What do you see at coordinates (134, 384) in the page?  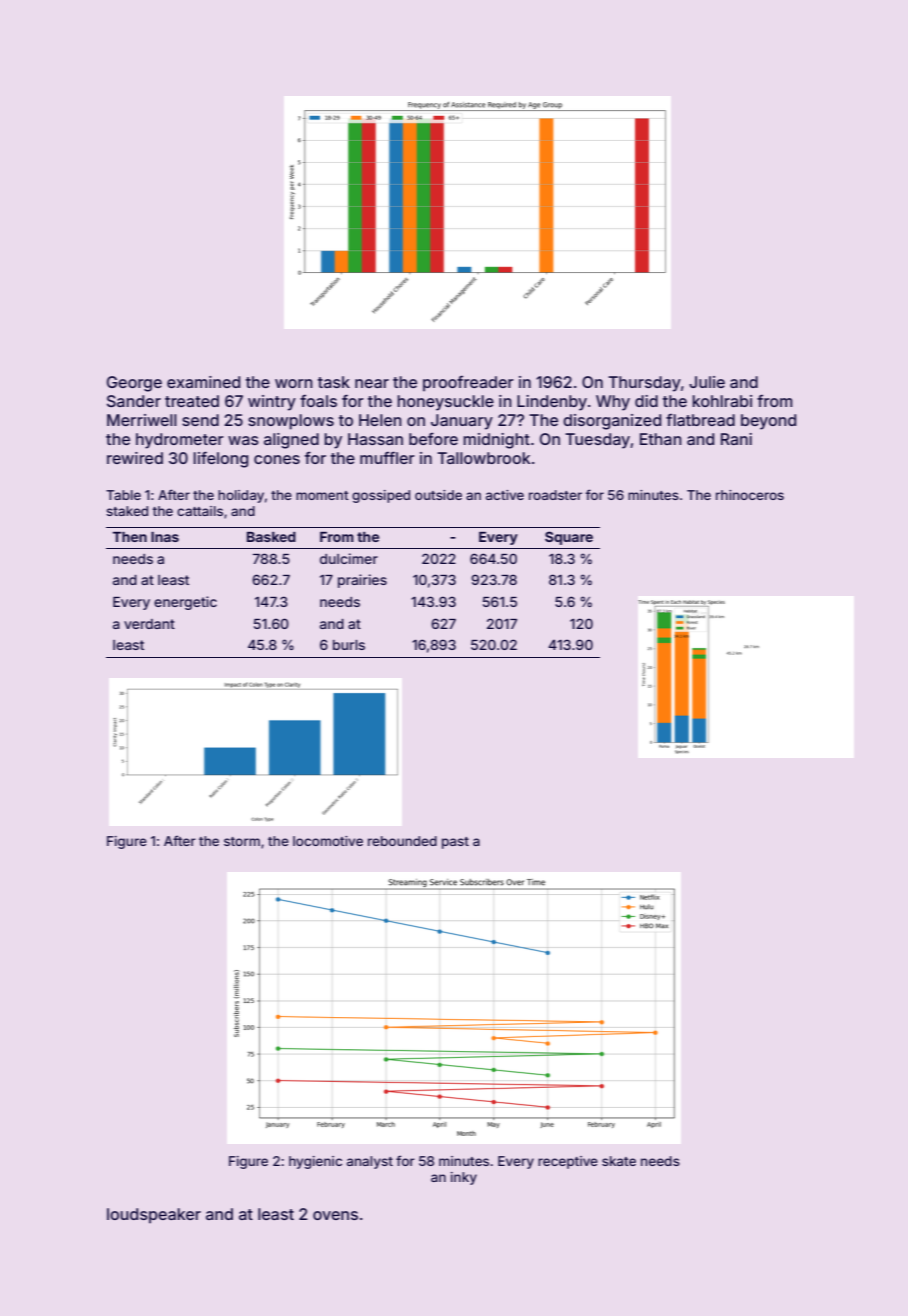 I see `George` at bounding box center [134, 384].
